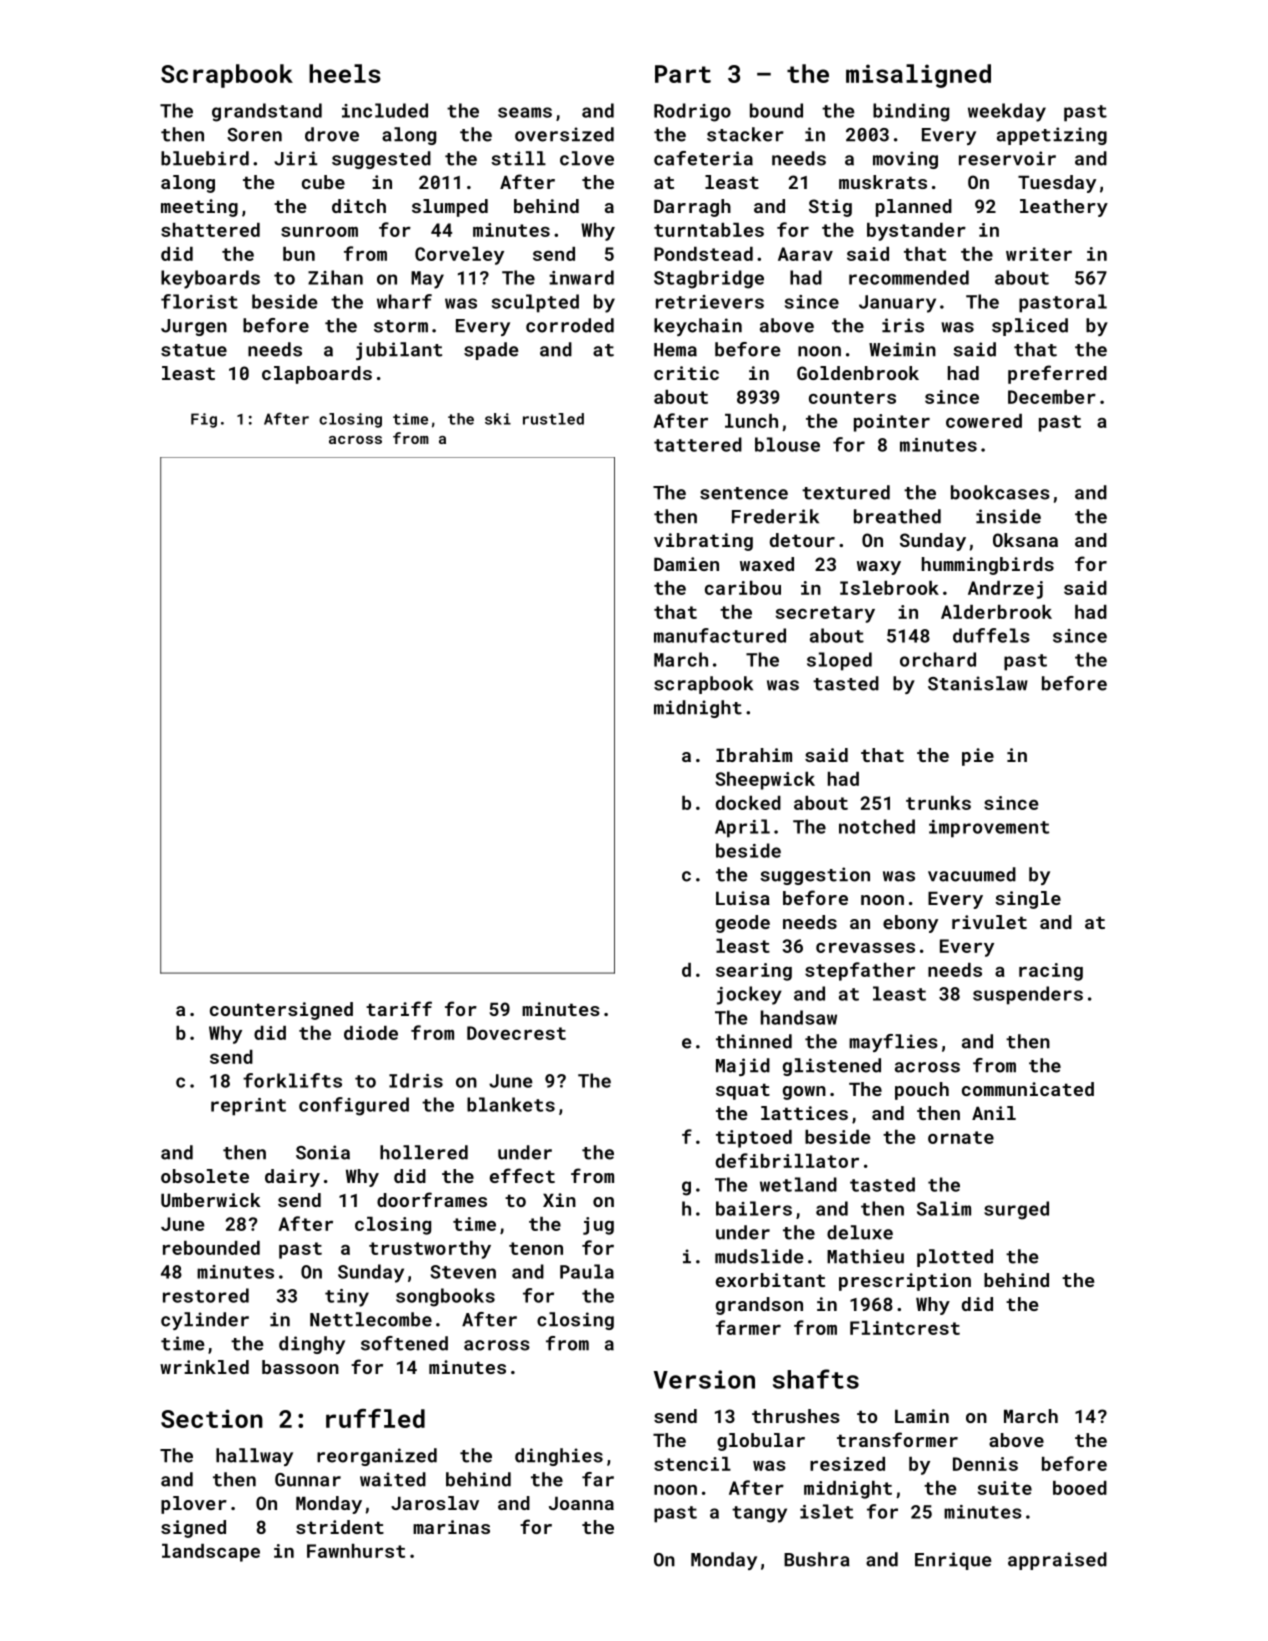  I want to click on heels, so click(345, 73).
